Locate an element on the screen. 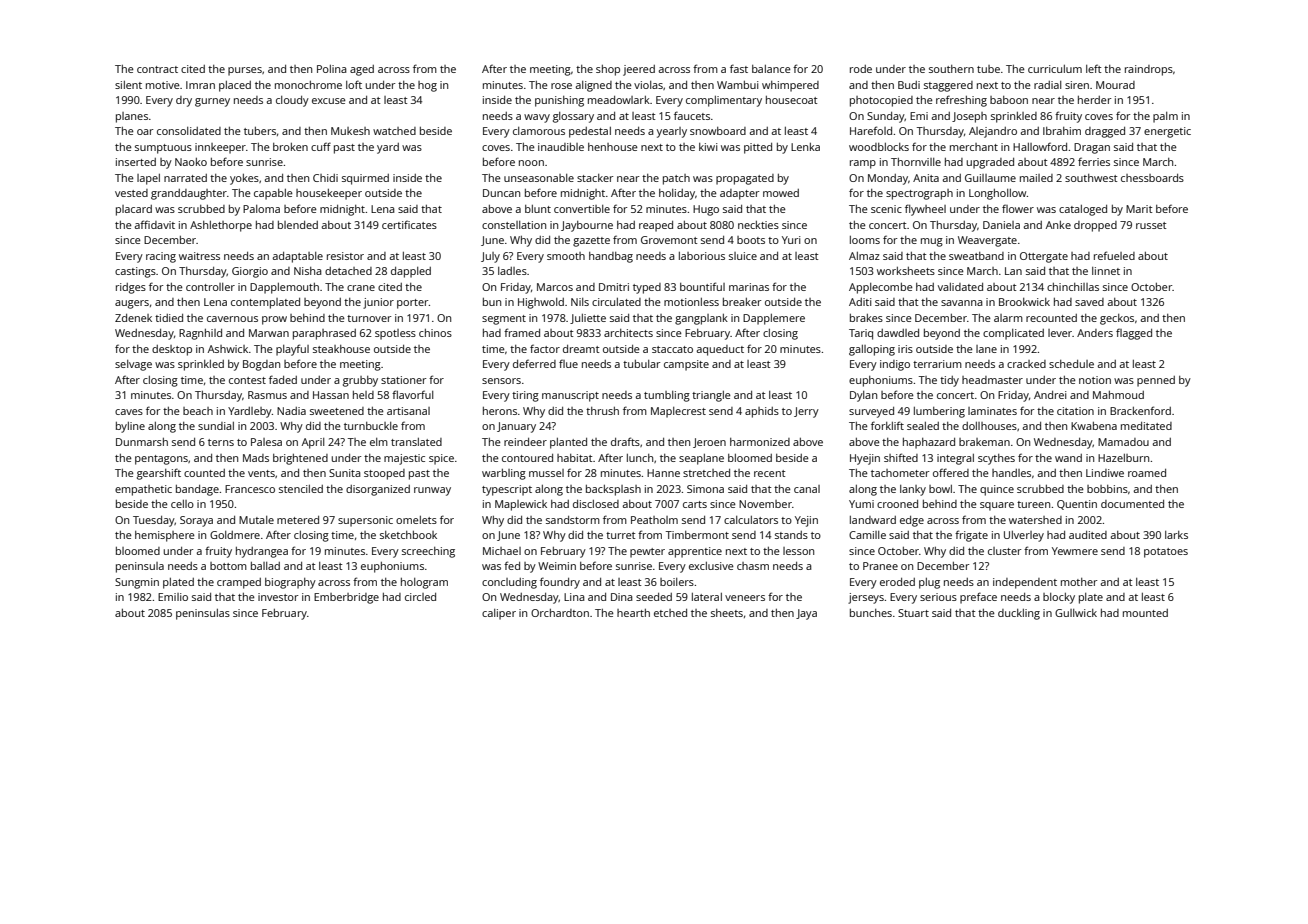 Image resolution: width=1308 pixels, height=924 pixels. raindrops is located at coordinates (1149, 70).
